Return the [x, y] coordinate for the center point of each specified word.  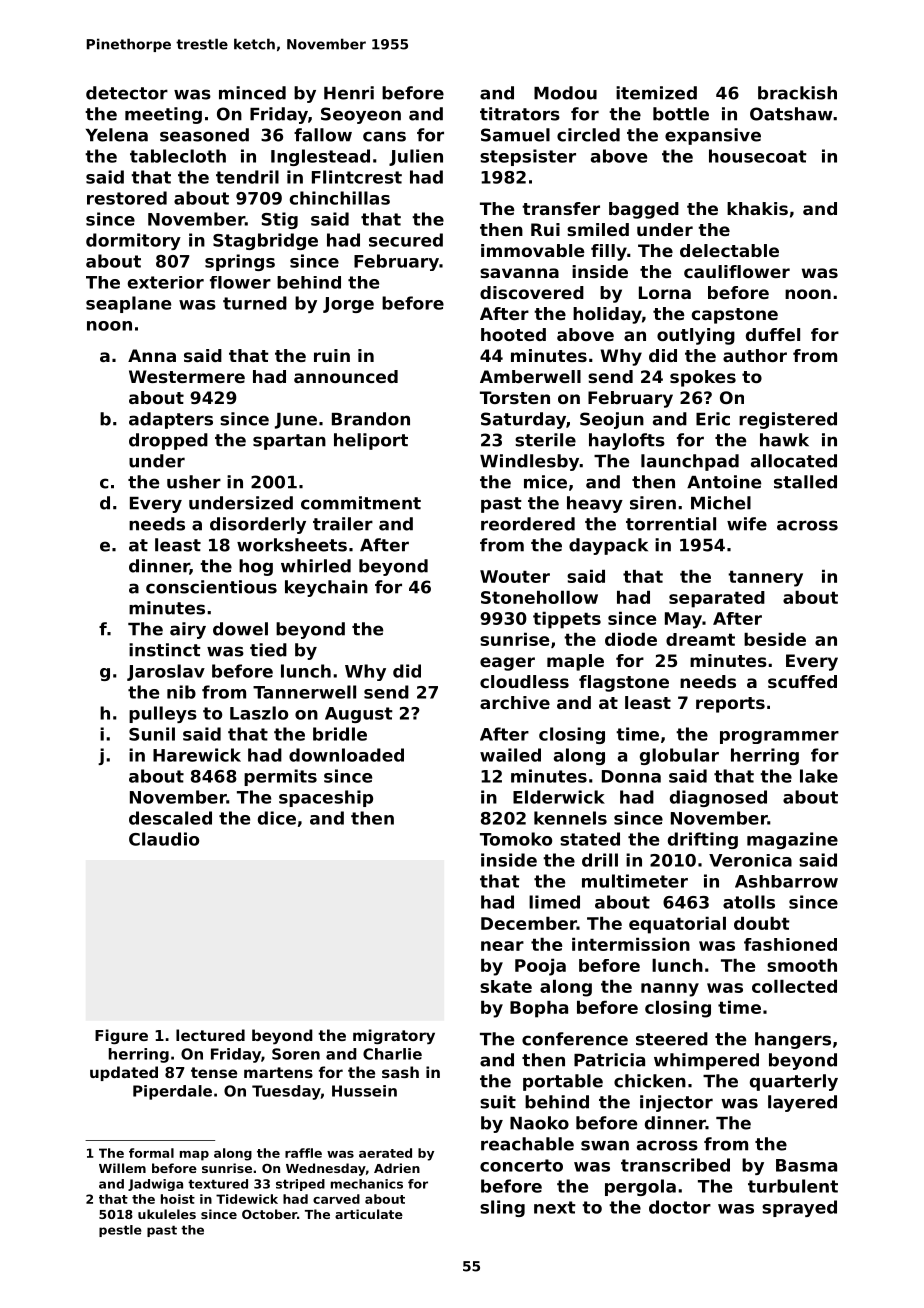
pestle [120, 1231]
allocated [794, 461]
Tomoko [516, 839]
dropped [168, 441]
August [359, 715]
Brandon [371, 419]
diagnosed [718, 798]
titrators [520, 114]
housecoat [758, 156]
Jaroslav [166, 672]
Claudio [164, 839]
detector [127, 93]
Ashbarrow [786, 881]
